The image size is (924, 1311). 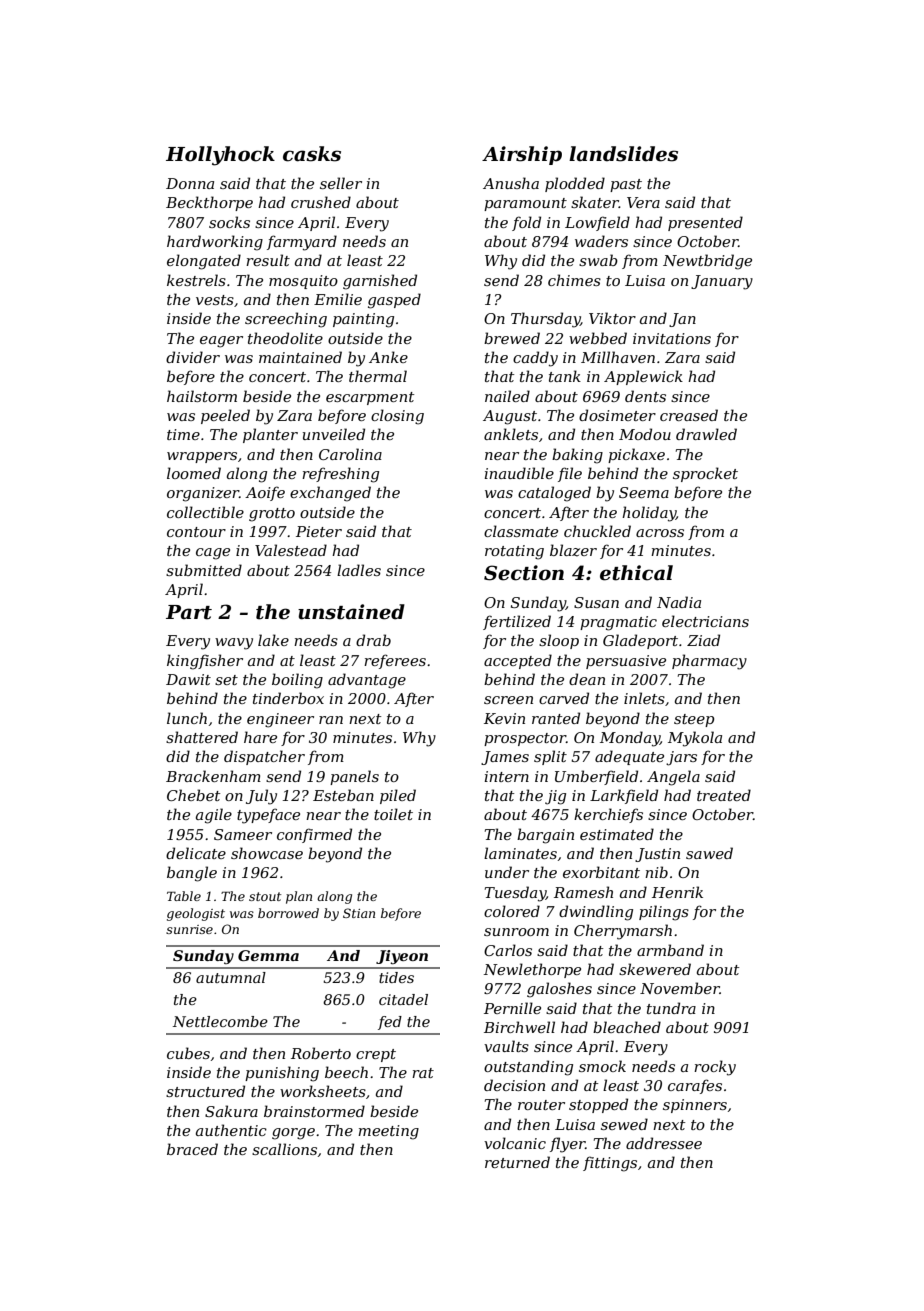 I want to click on landslides, so click(x=623, y=154).
